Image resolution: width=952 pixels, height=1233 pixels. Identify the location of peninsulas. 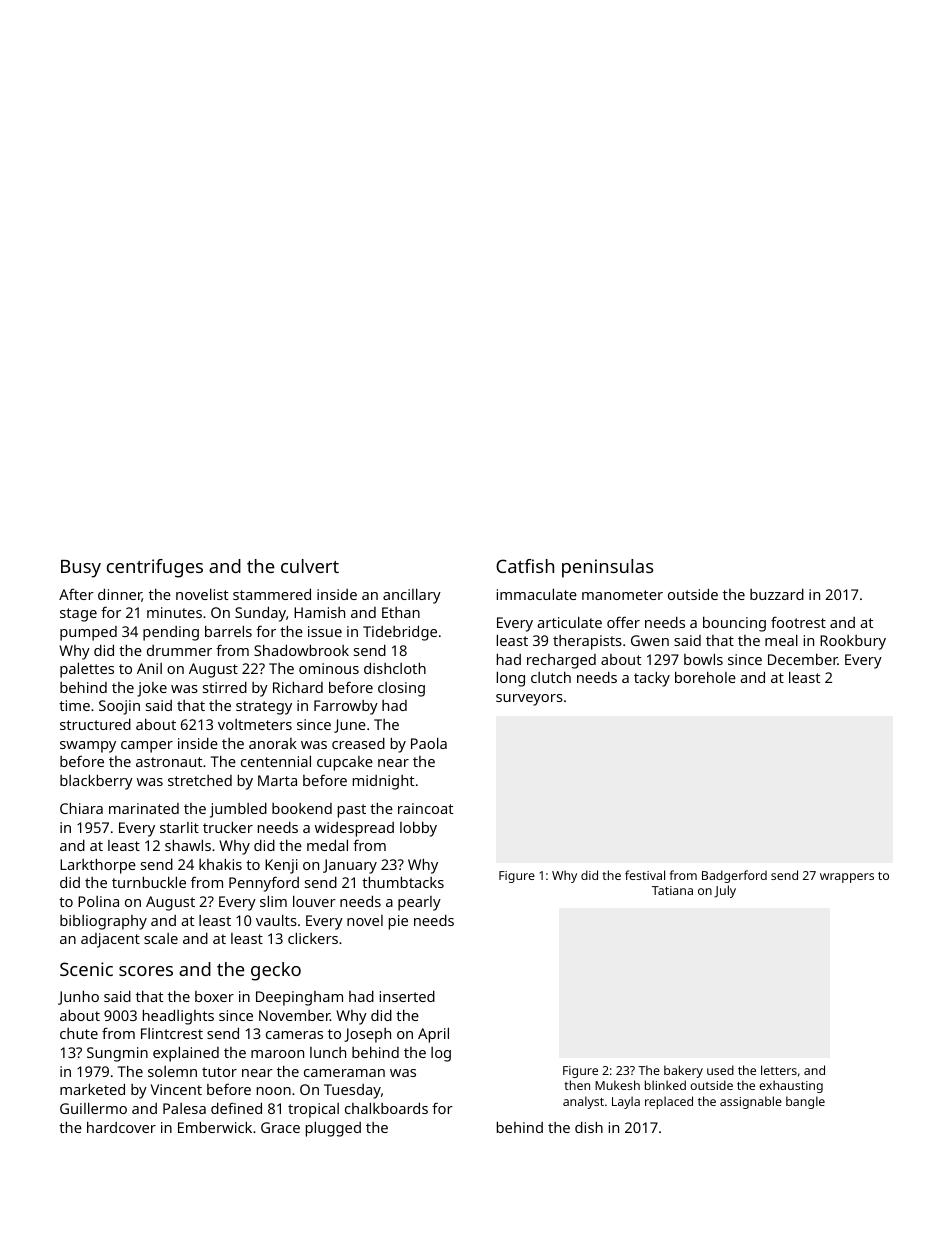
(607, 568).
